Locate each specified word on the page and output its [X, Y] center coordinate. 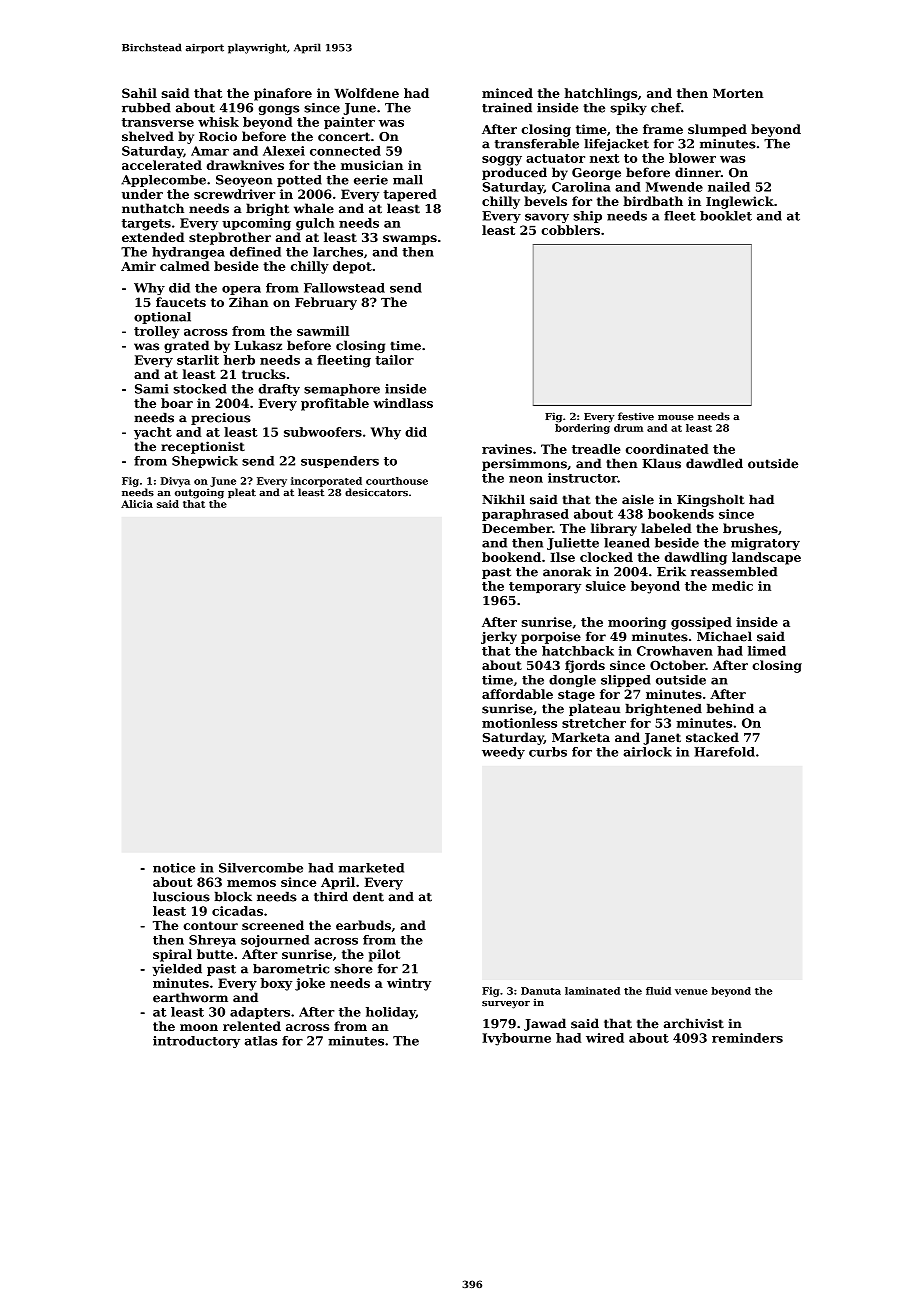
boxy [276, 984]
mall [408, 180]
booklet [726, 216]
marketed [371, 868]
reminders [747, 1038]
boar [177, 403]
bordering [582, 429]
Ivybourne [516, 1039]
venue [691, 992]
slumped [717, 130]
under [142, 194]
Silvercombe [261, 868]
